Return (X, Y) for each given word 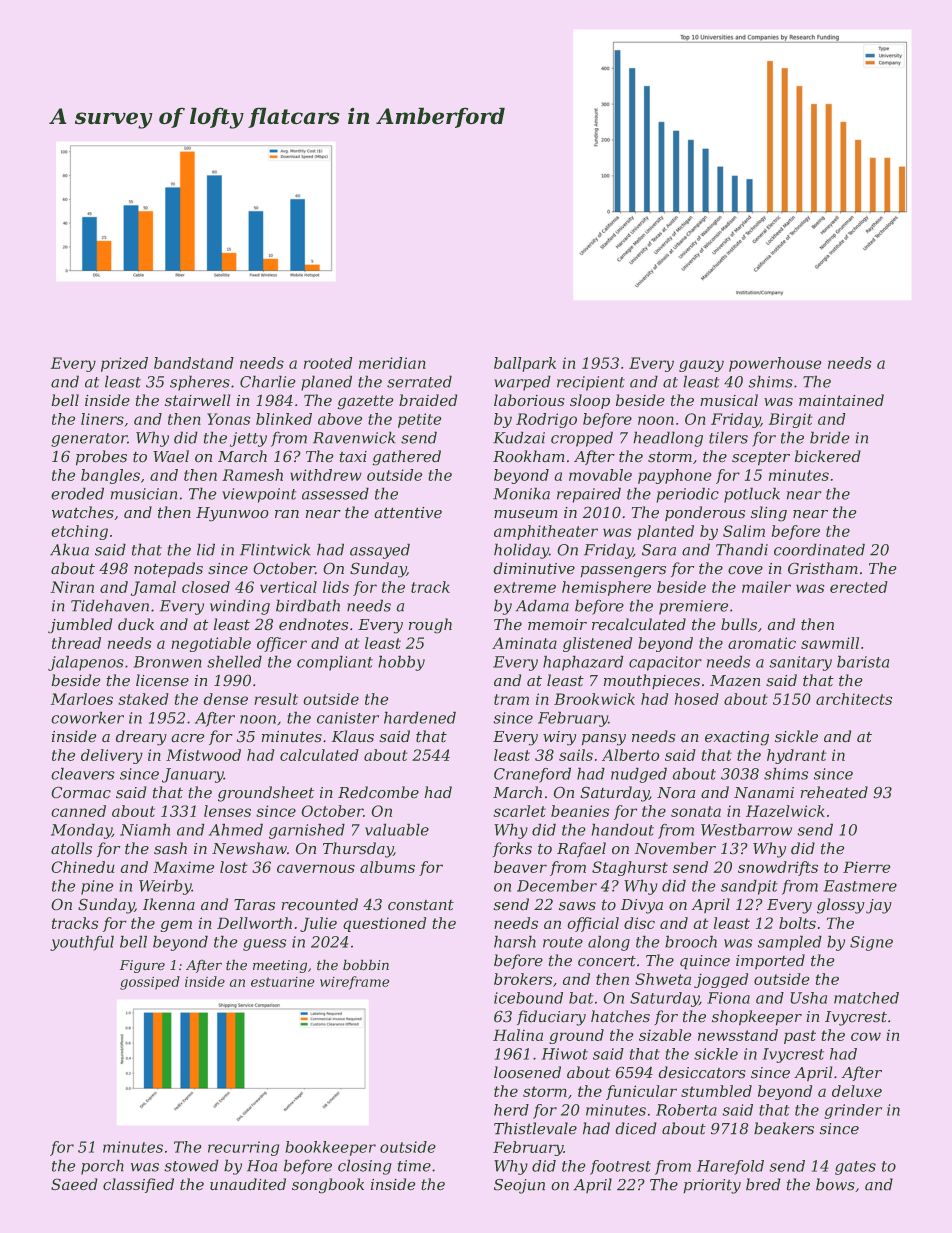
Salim (744, 531)
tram (511, 699)
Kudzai (519, 437)
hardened (420, 717)
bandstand (194, 363)
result (276, 699)
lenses (227, 811)
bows (835, 1184)
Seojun (519, 1186)
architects (854, 699)
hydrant (797, 756)
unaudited (248, 1184)
